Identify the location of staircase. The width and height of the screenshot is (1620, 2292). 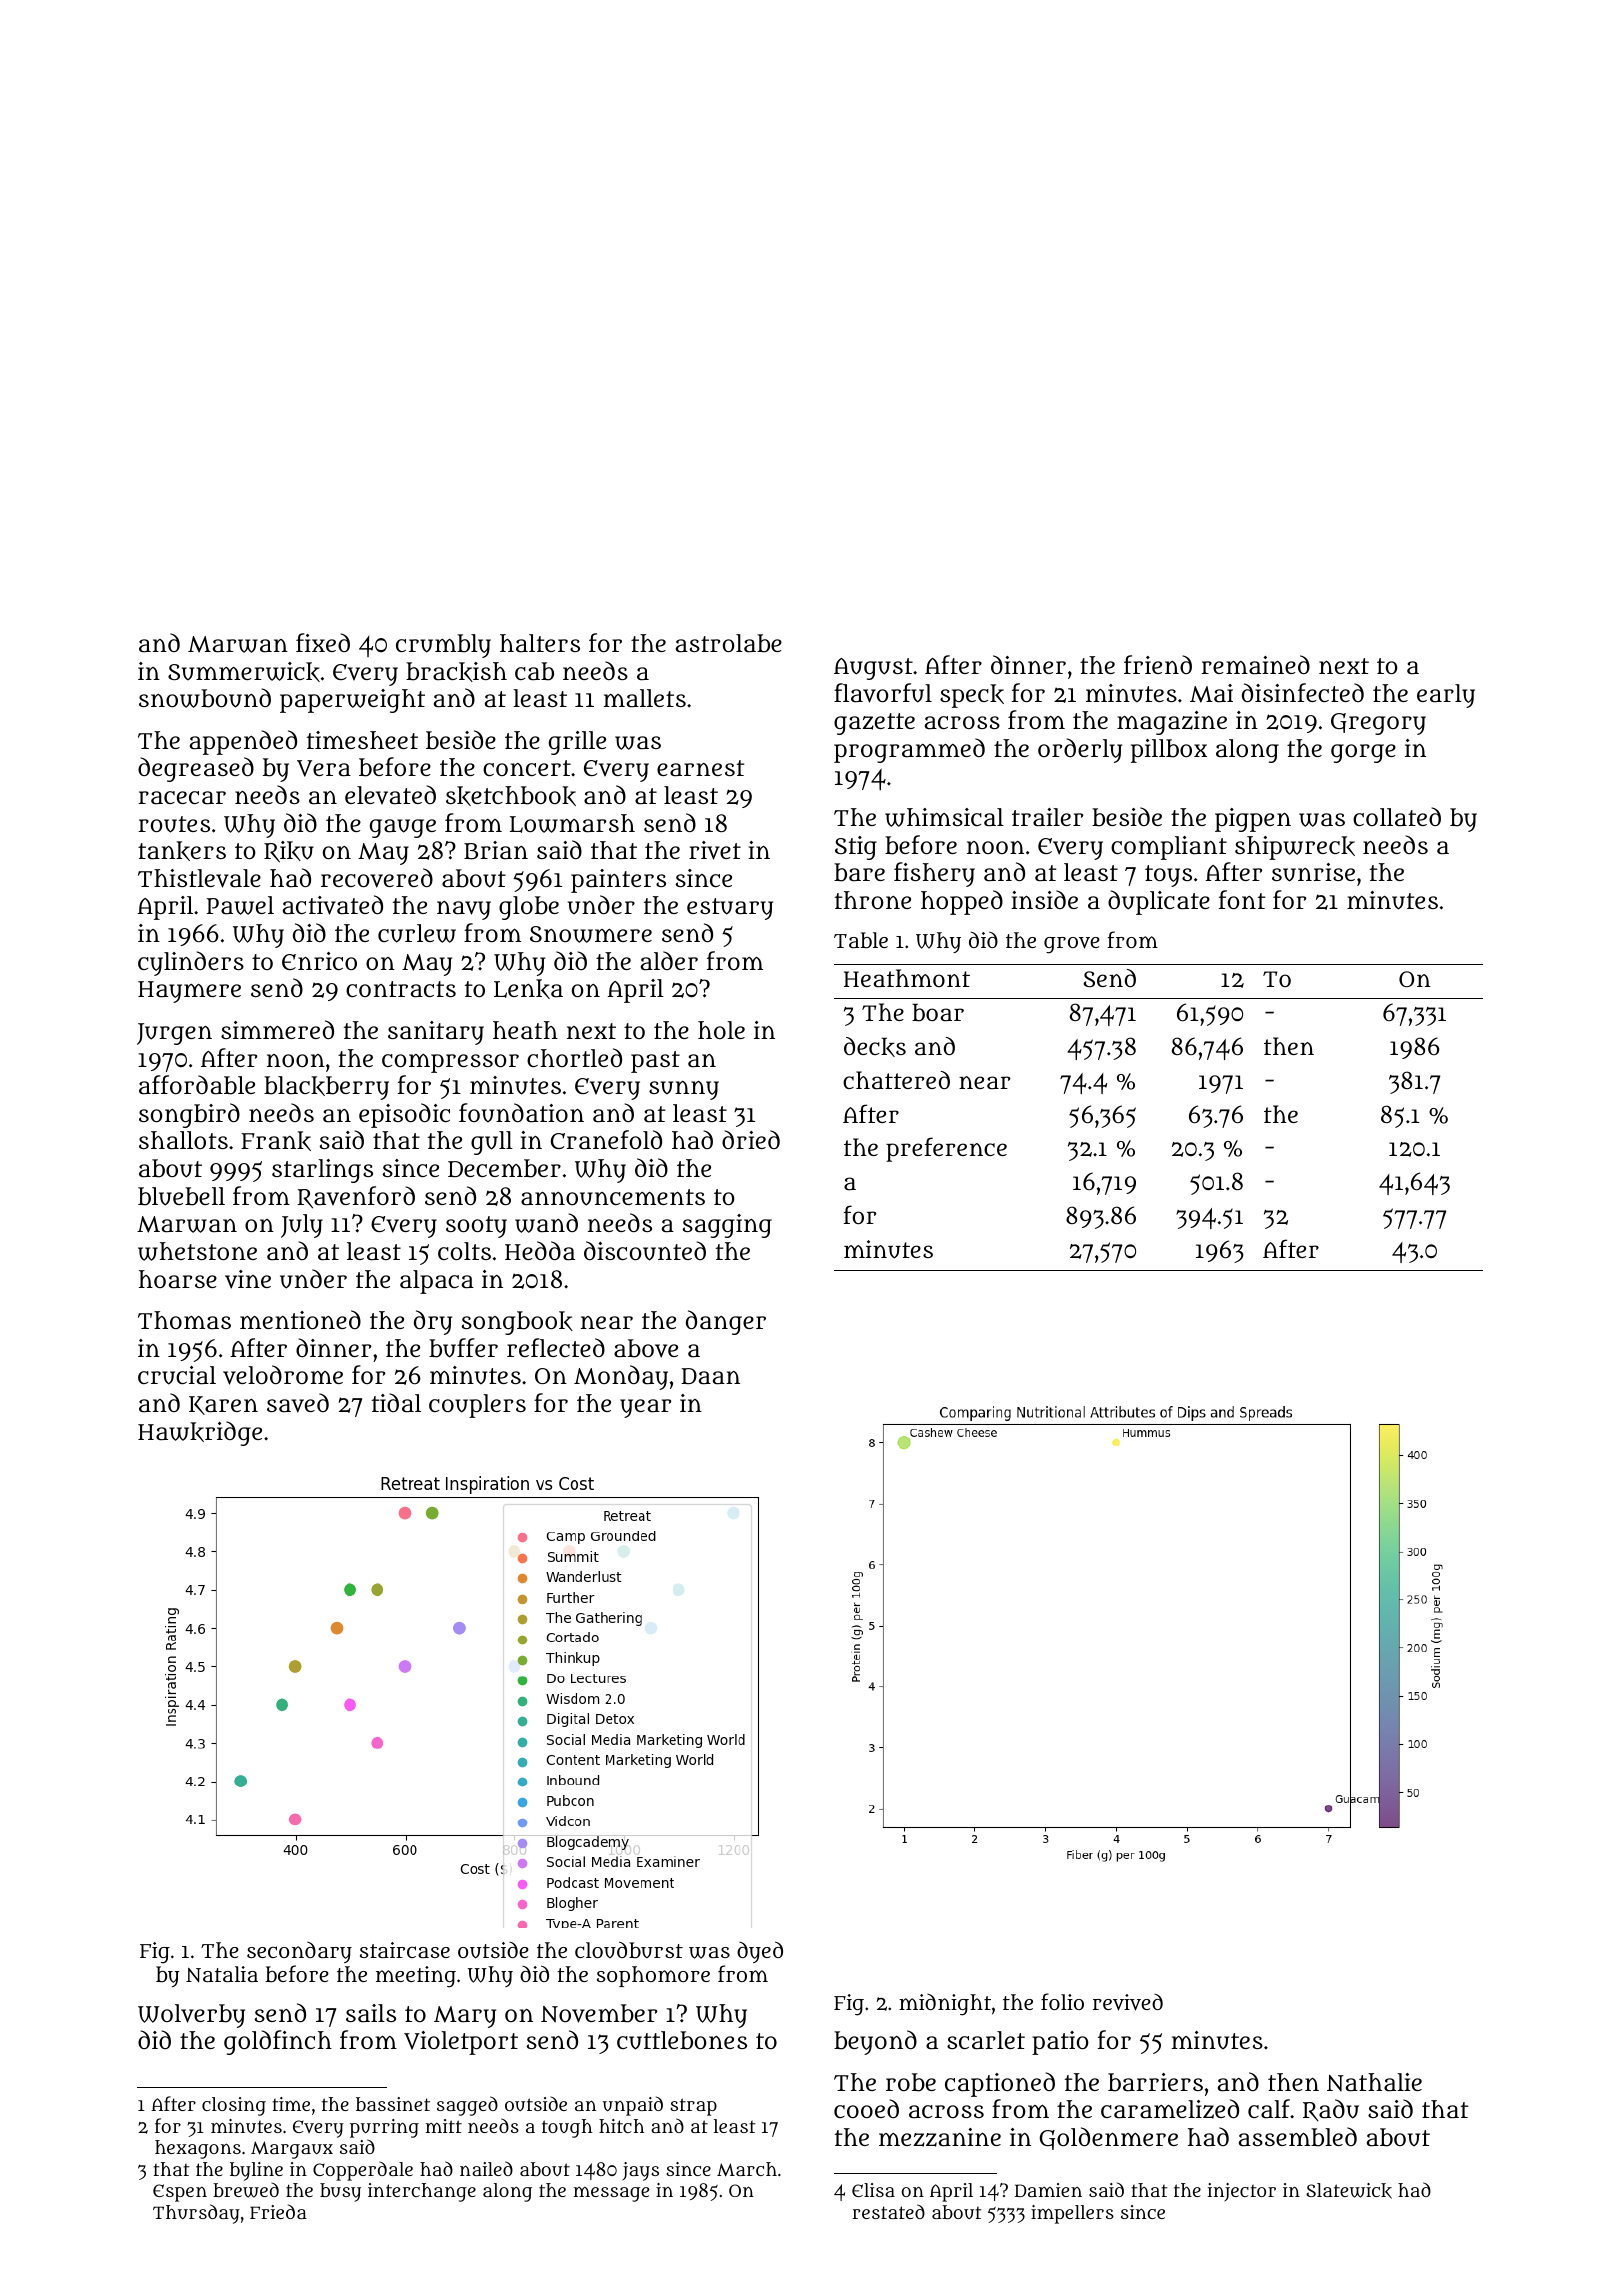
(405, 1950).
